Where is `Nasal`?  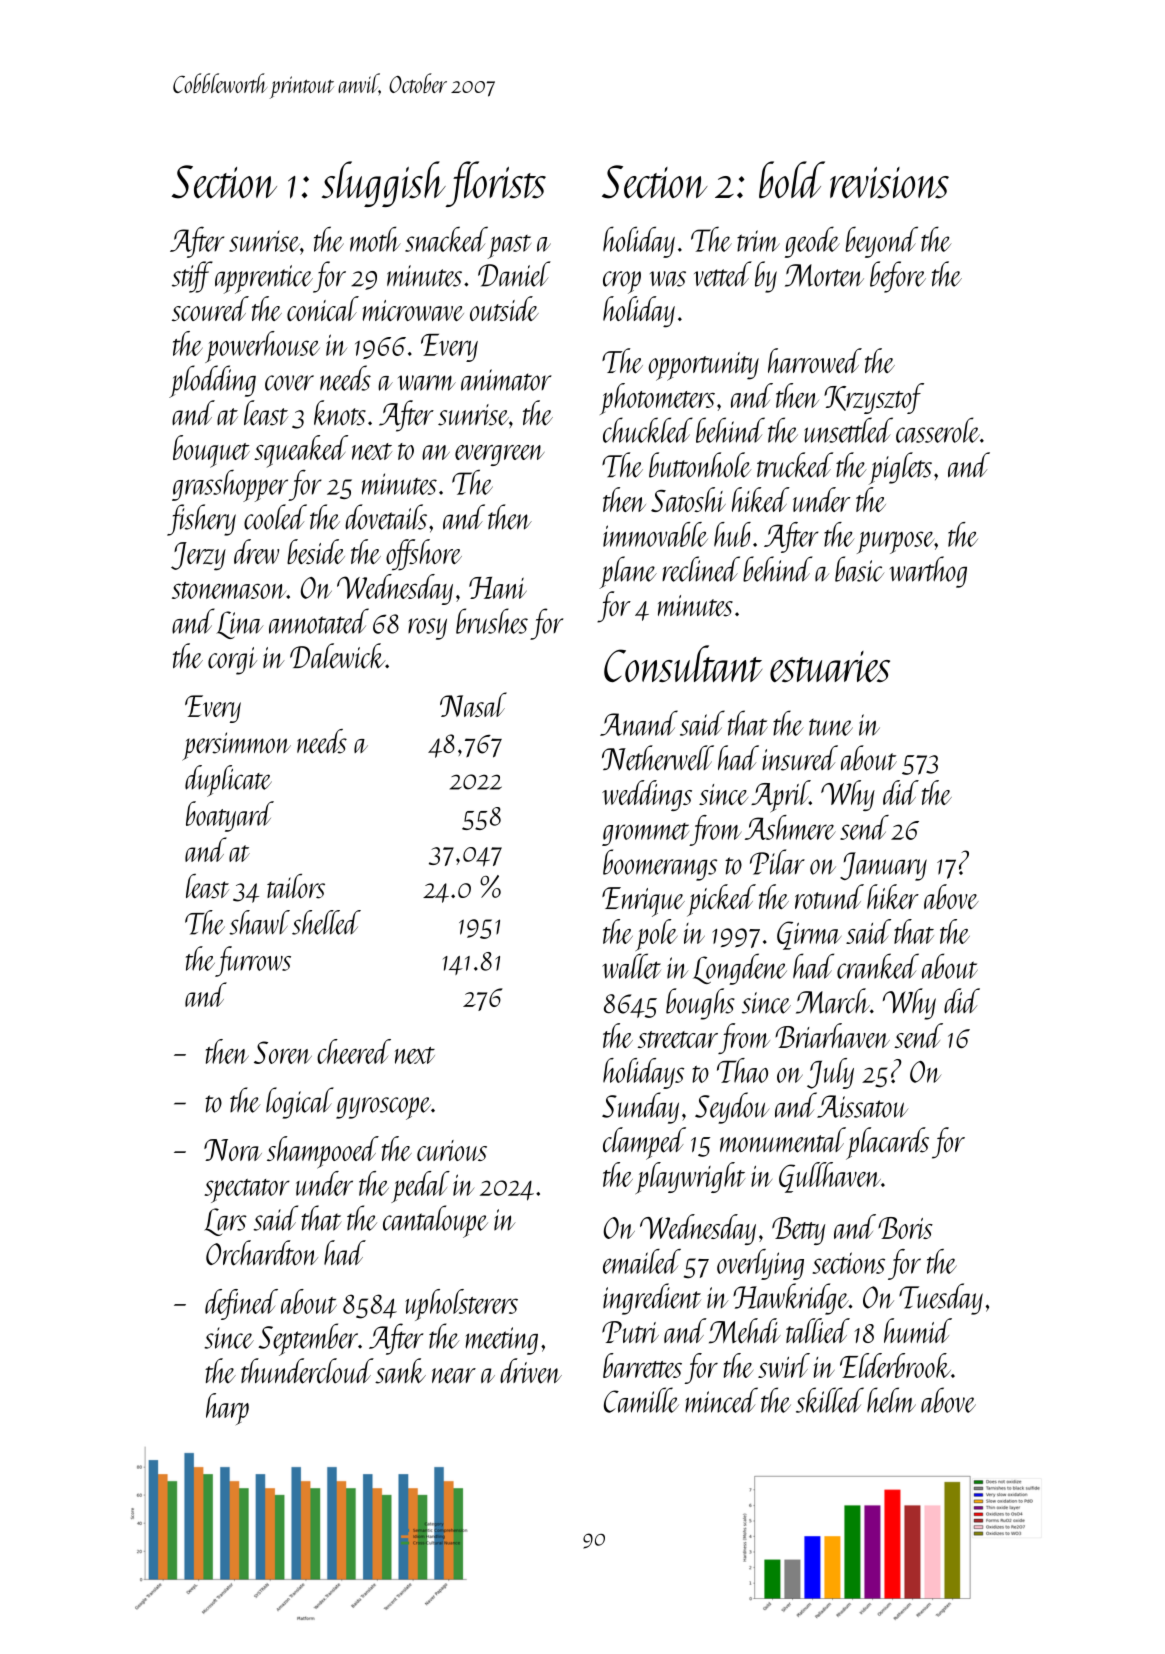
Nasal is located at coordinates (473, 704).
